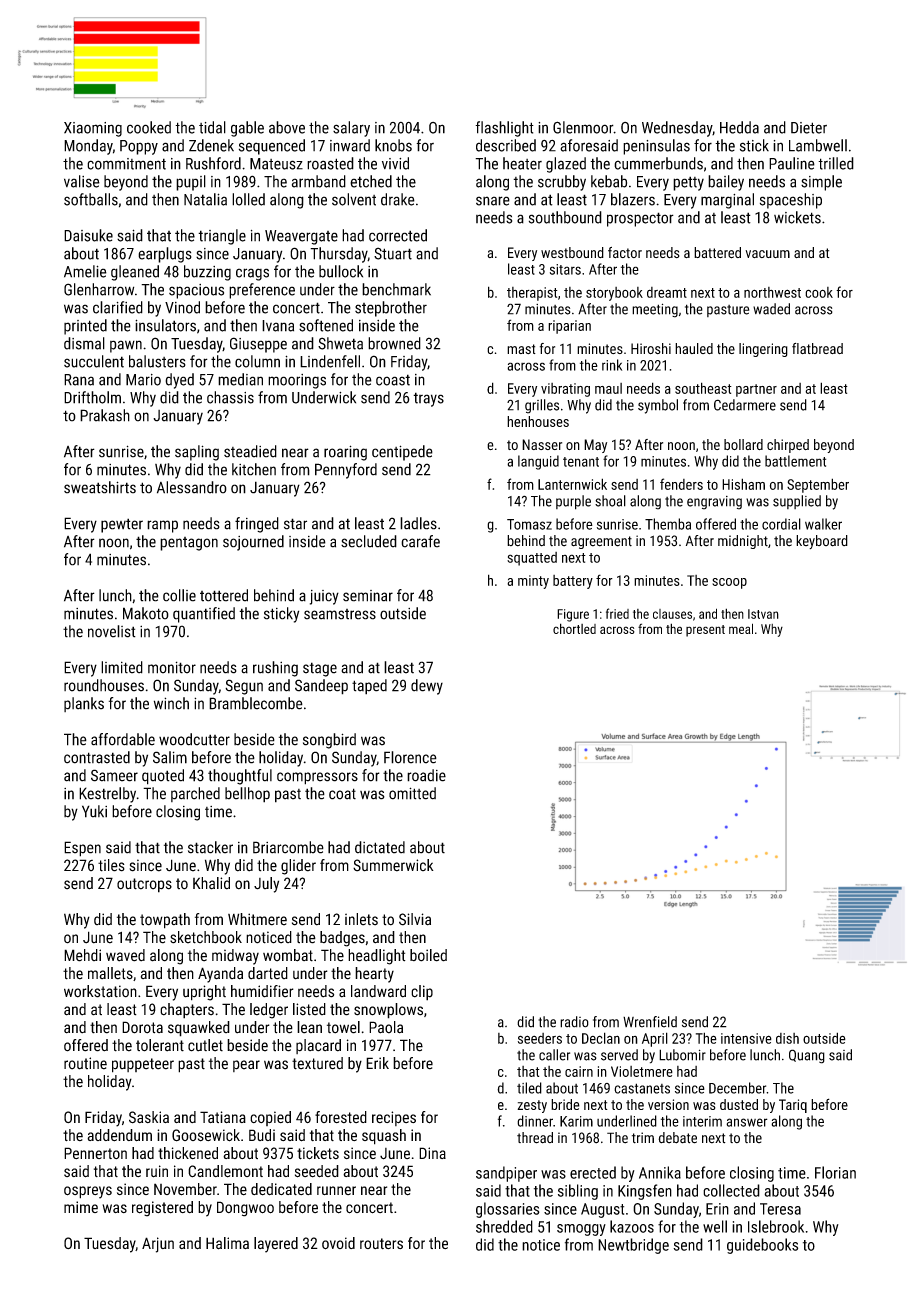 The image size is (924, 1308). I want to click on flashlight, so click(504, 129).
